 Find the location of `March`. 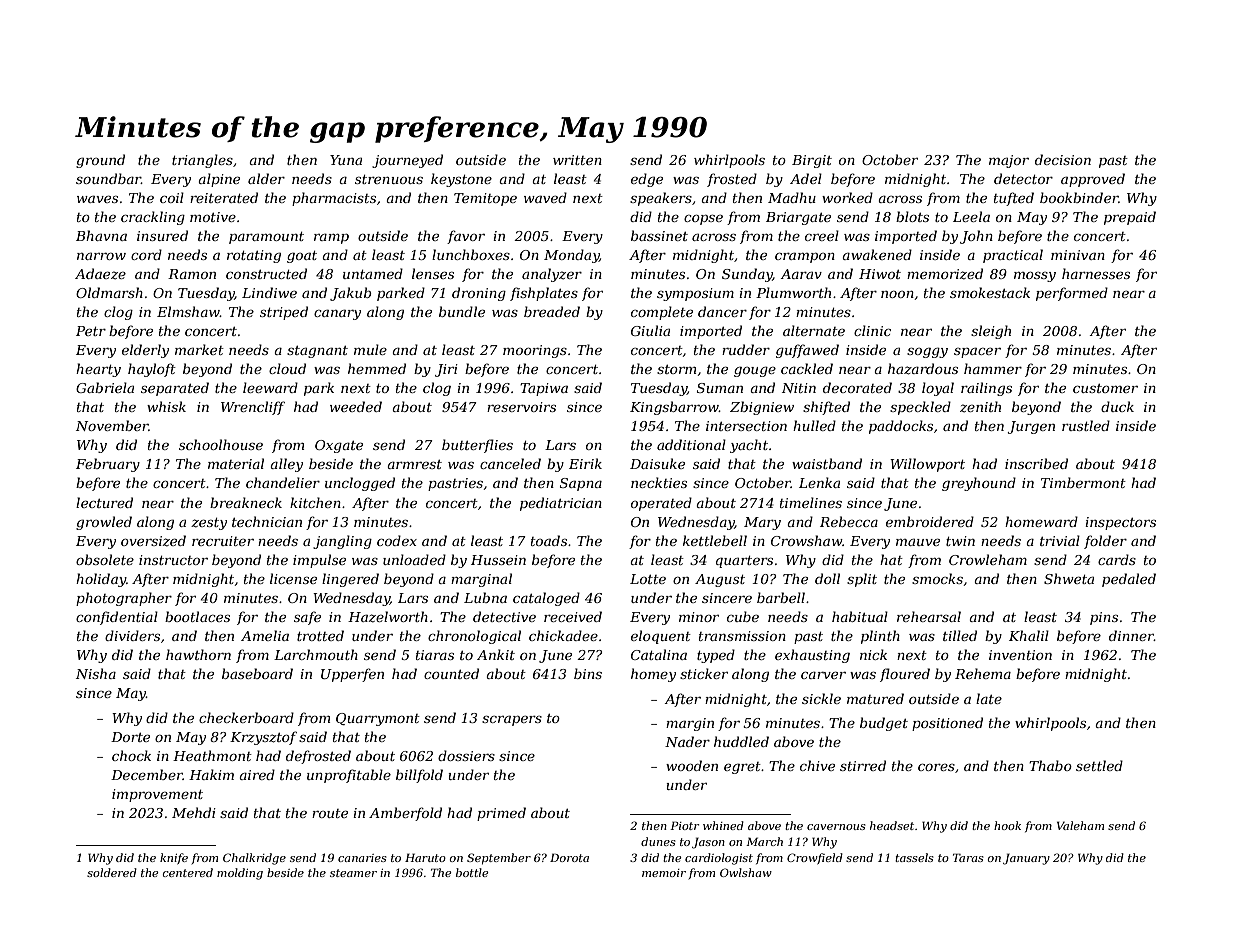

March is located at coordinates (764, 841).
